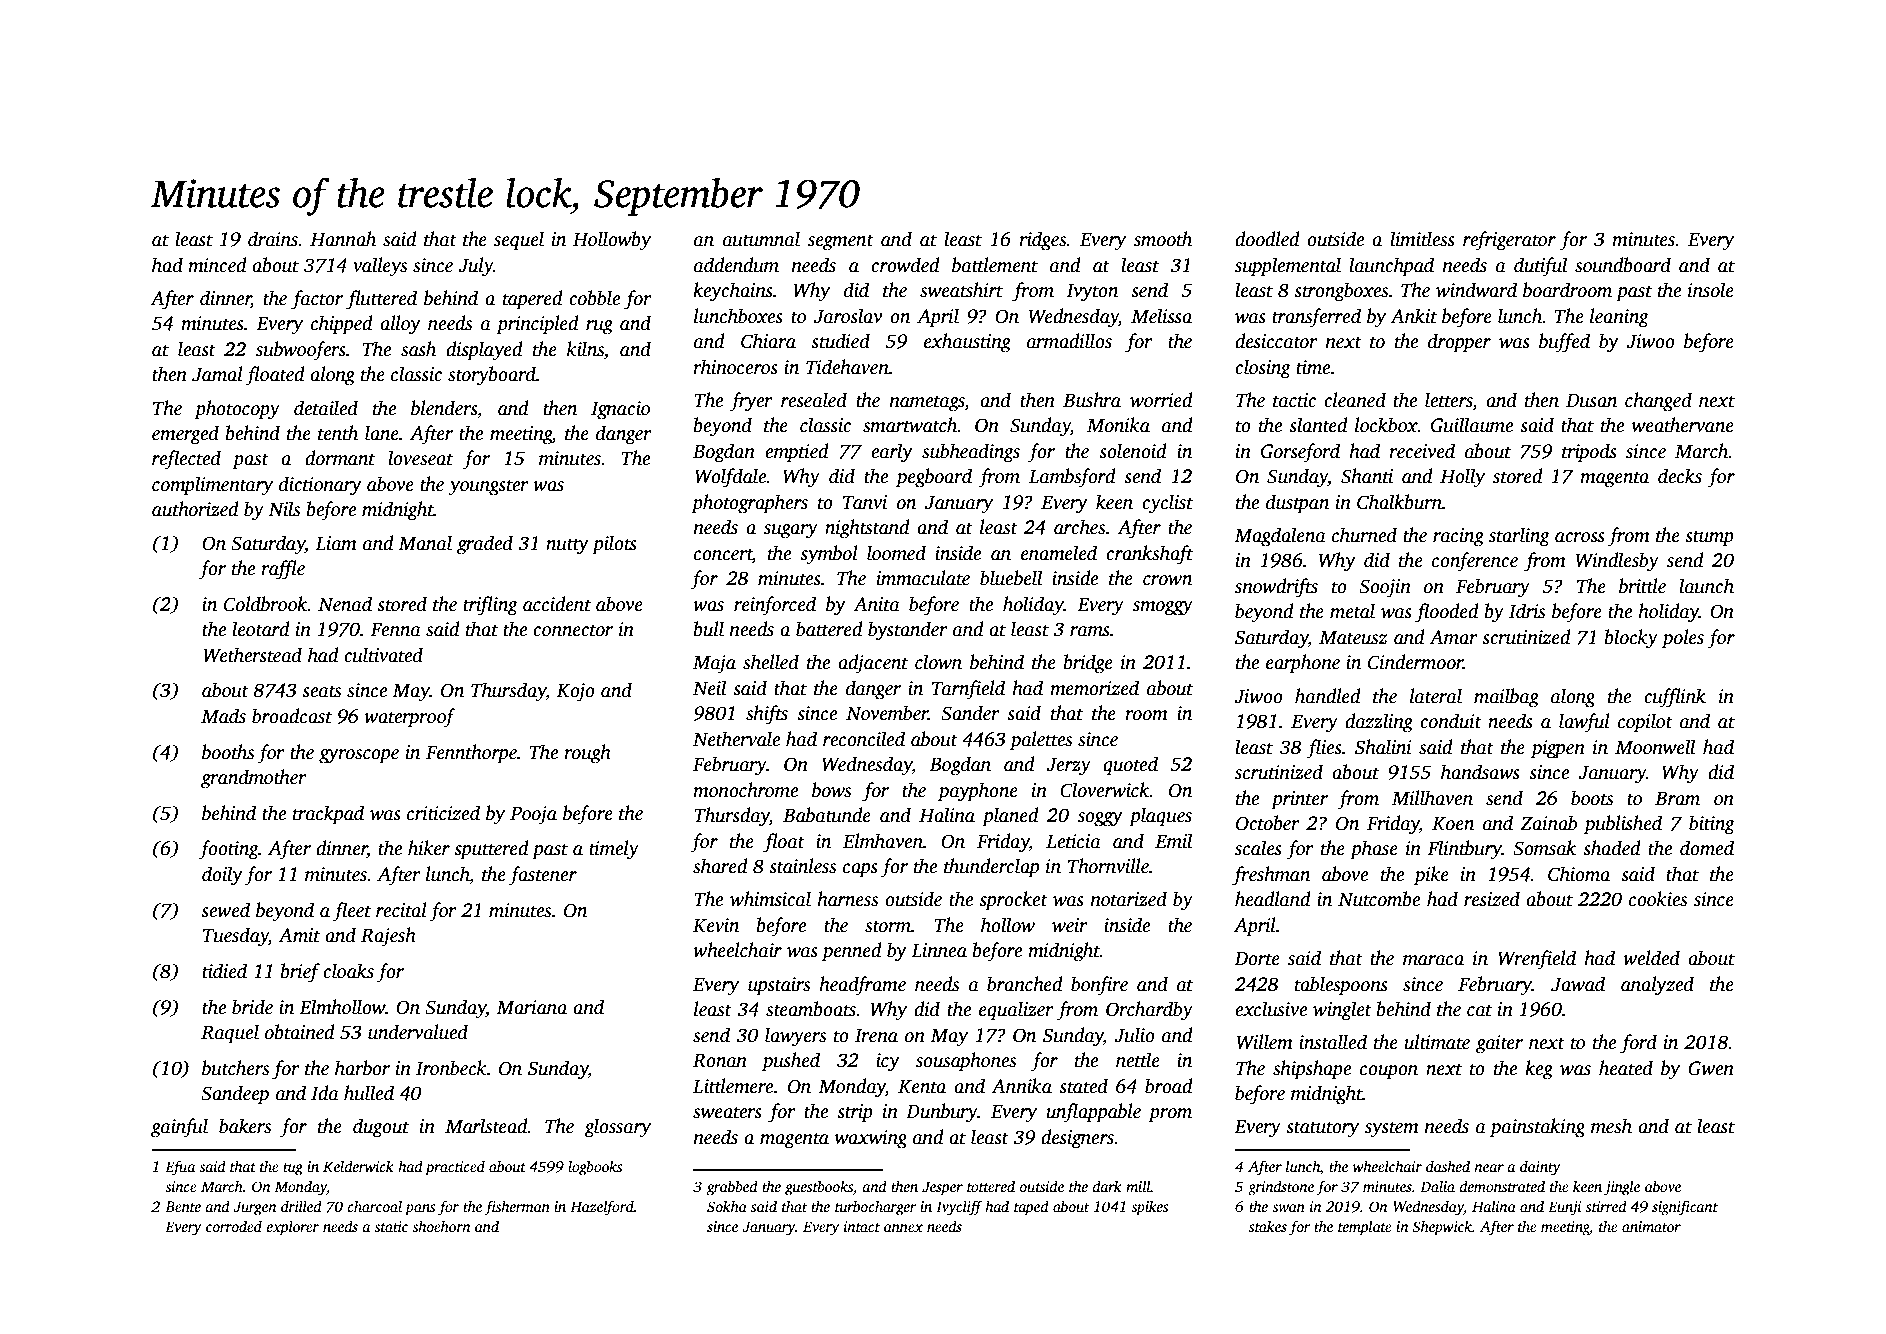 The height and width of the screenshot is (1334, 1886). I want to click on loomed, so click(896, 553).
